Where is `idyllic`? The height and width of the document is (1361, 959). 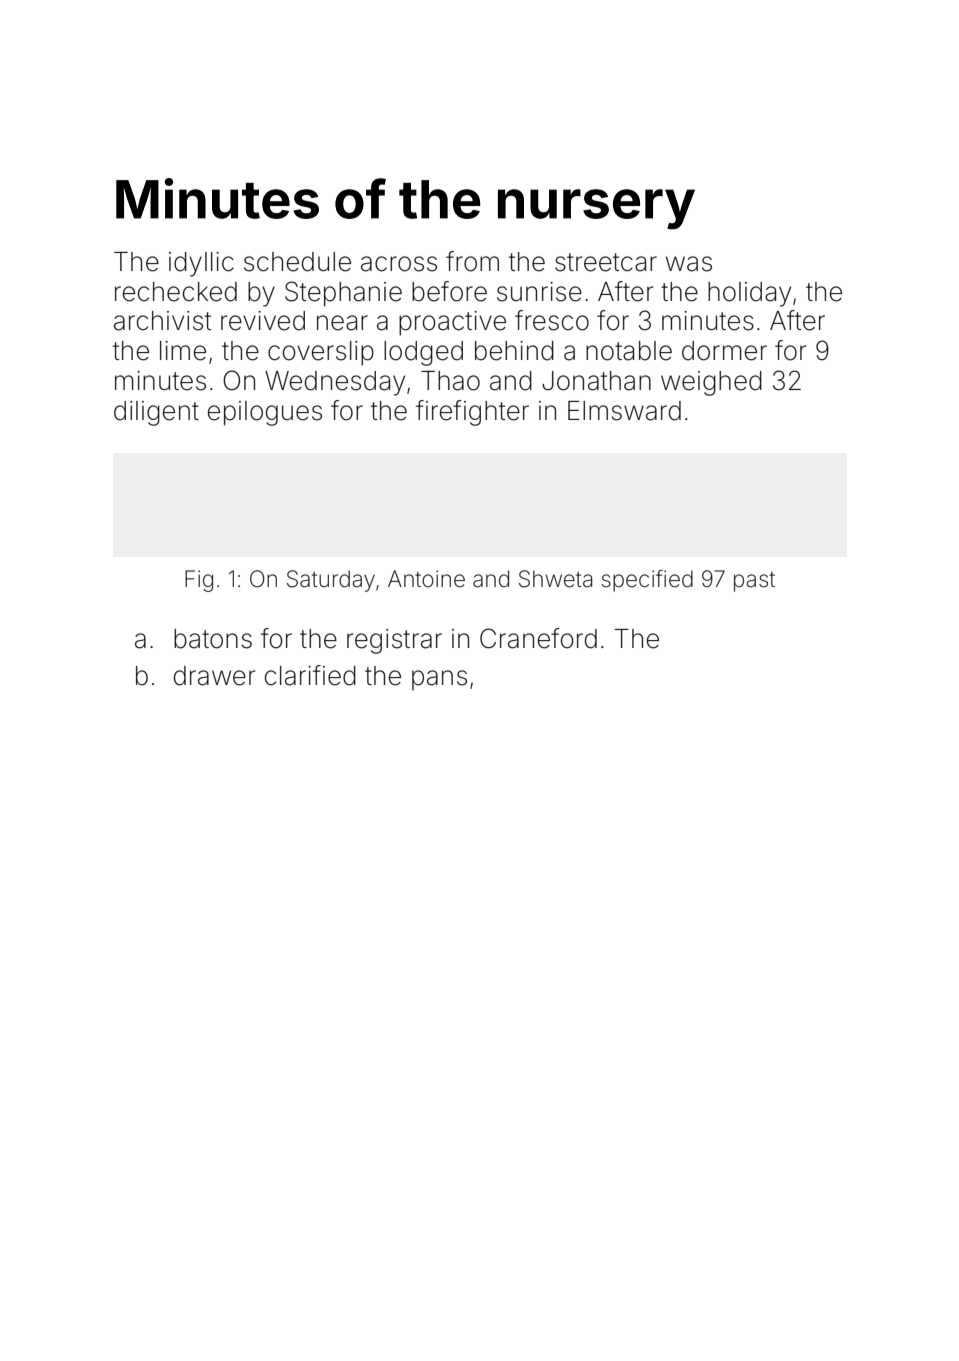
idyllic is located at coordinates (201, 264).
